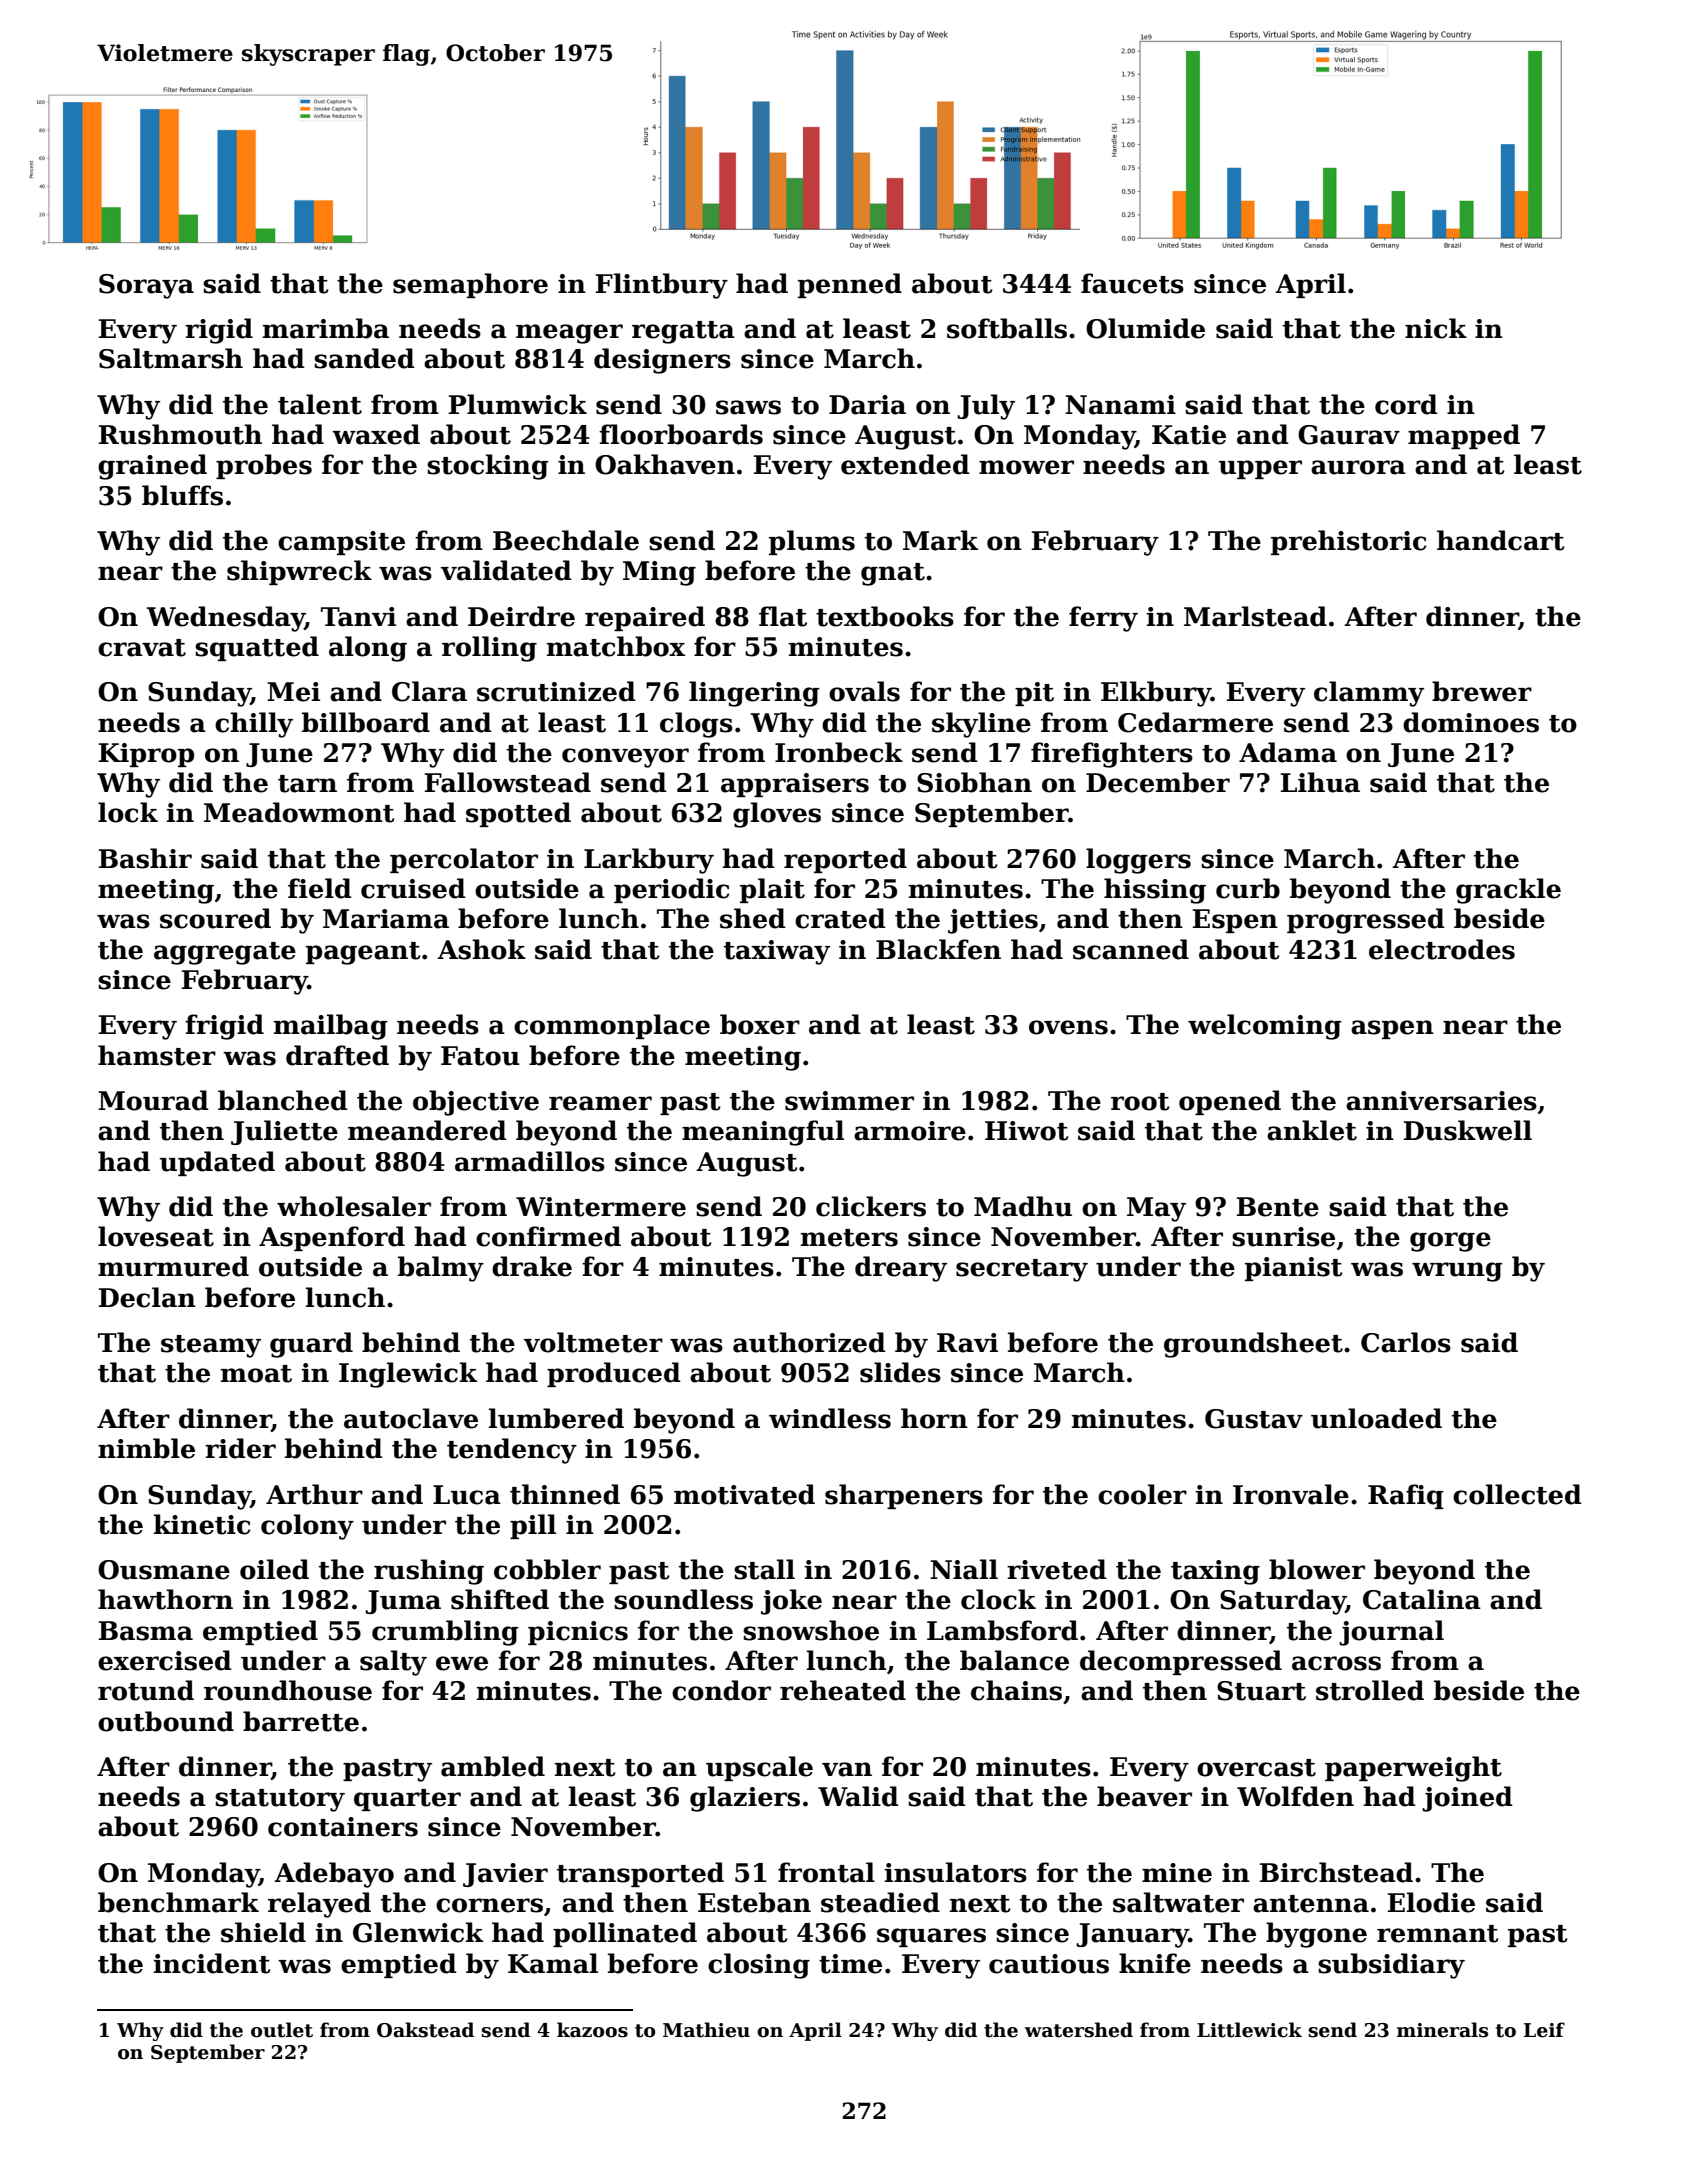 This page has height=2178, width=1683. I want to click on Oakstead, so click(425, 2030).
